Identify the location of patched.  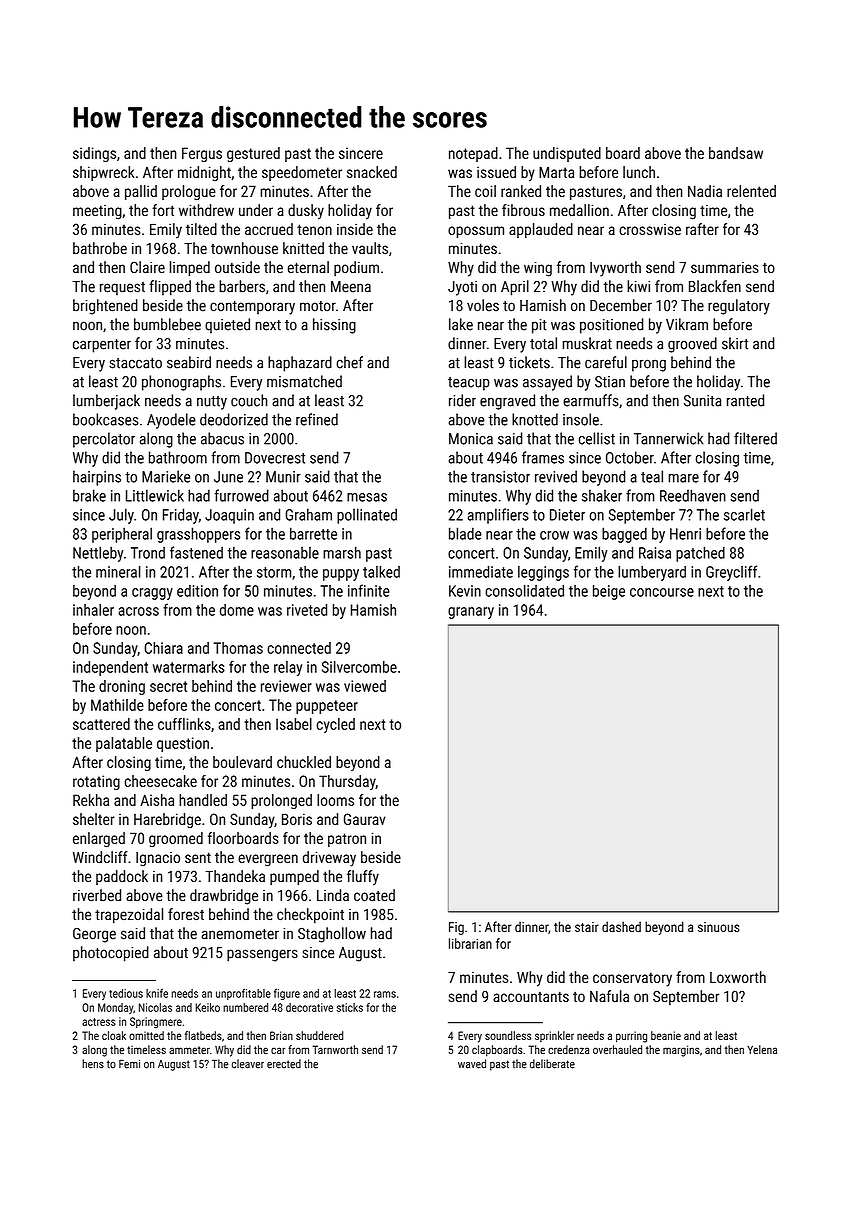
(700, 554).
